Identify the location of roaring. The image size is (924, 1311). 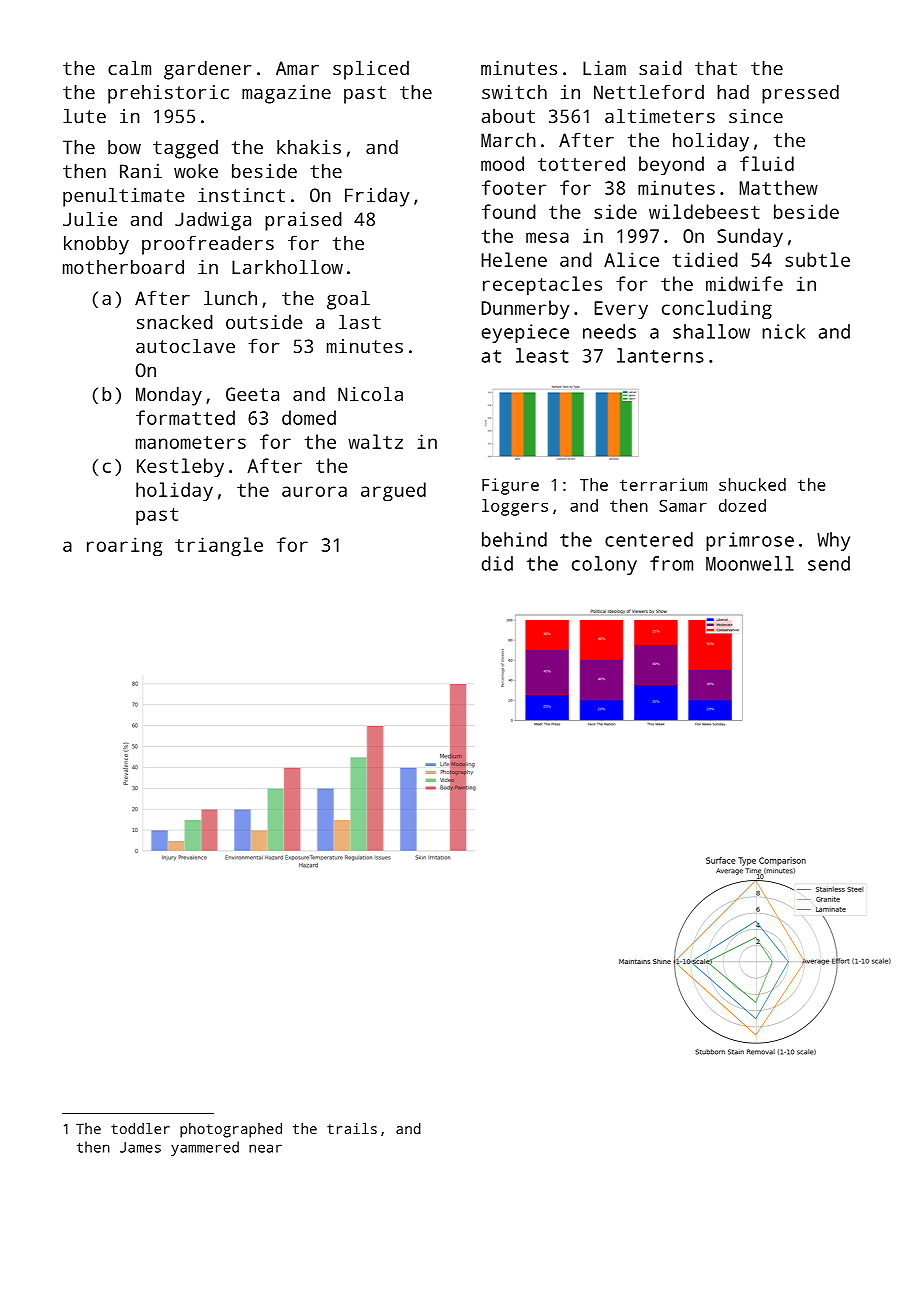
(124, 546).
